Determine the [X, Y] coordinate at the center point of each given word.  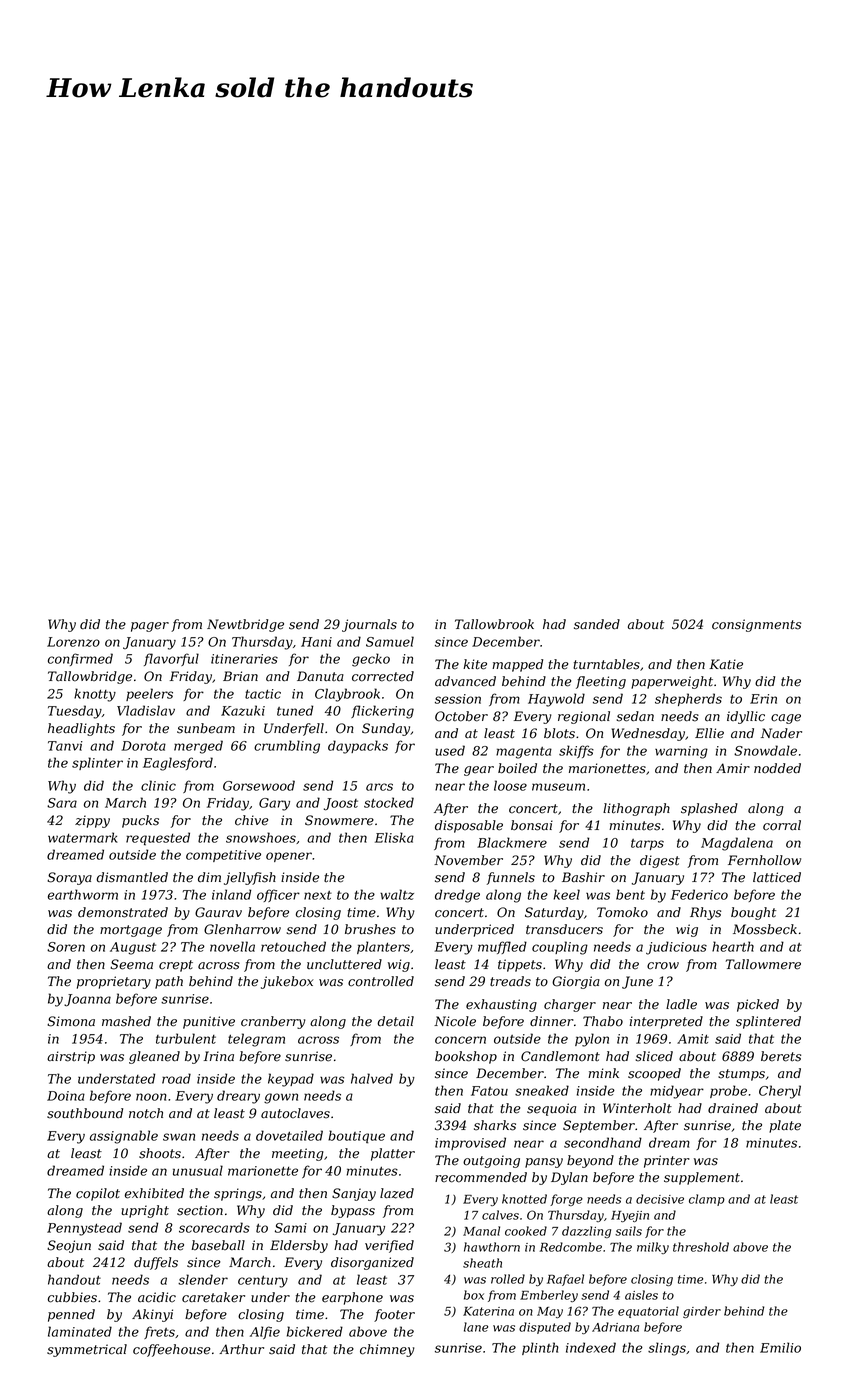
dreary [238, 1097]
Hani [316, 642]
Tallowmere [763, 964]
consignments [756, 625]
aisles [641, 1295]
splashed [709, 809]
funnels [511, 878]
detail [395, 1021]
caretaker [213, 1297]
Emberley [549, 1296]
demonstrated [123, 912]
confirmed [80, 659]
